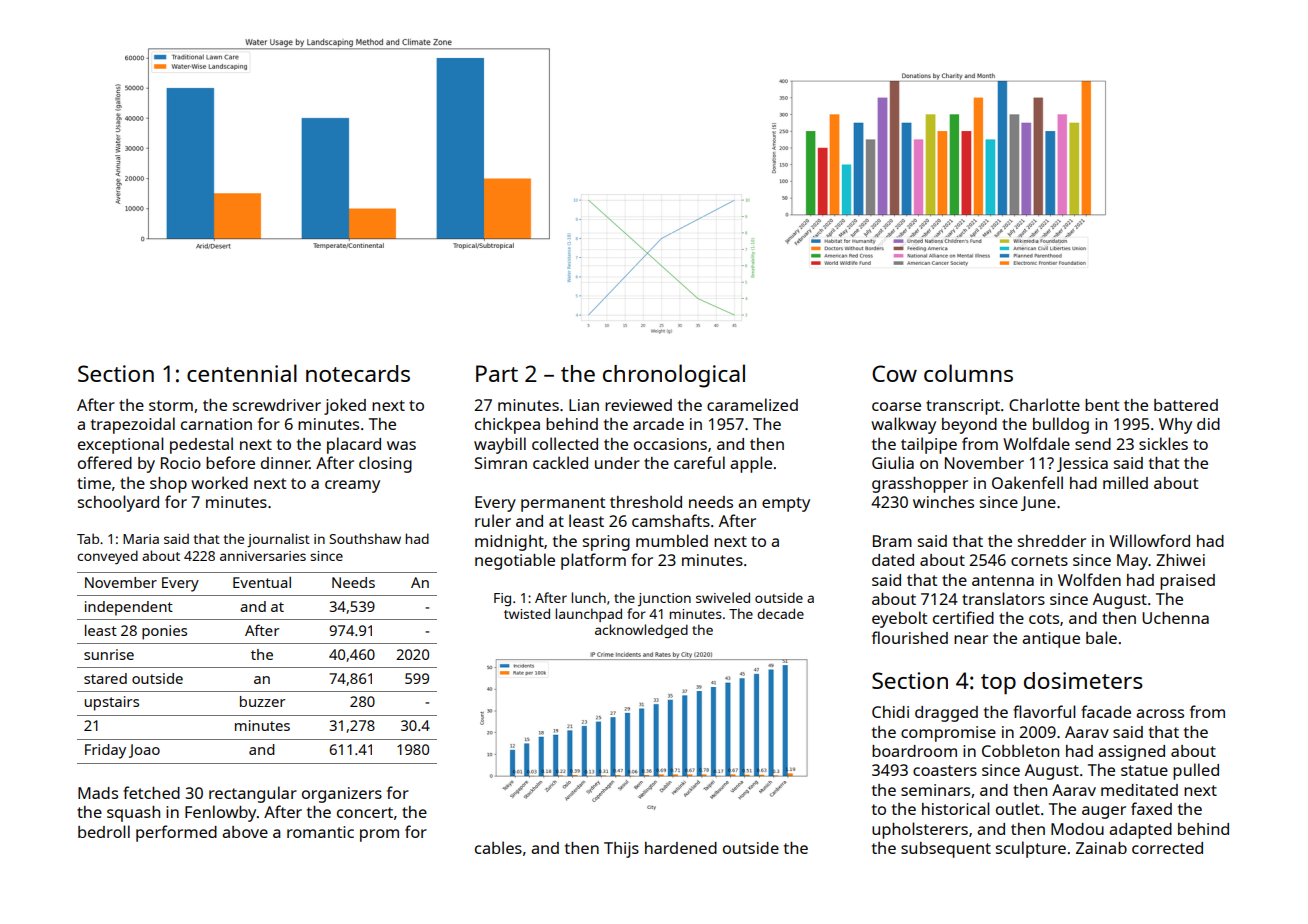 This screenshot has height=924, width=1308. I want to click on threshold, so click(646, 501).
